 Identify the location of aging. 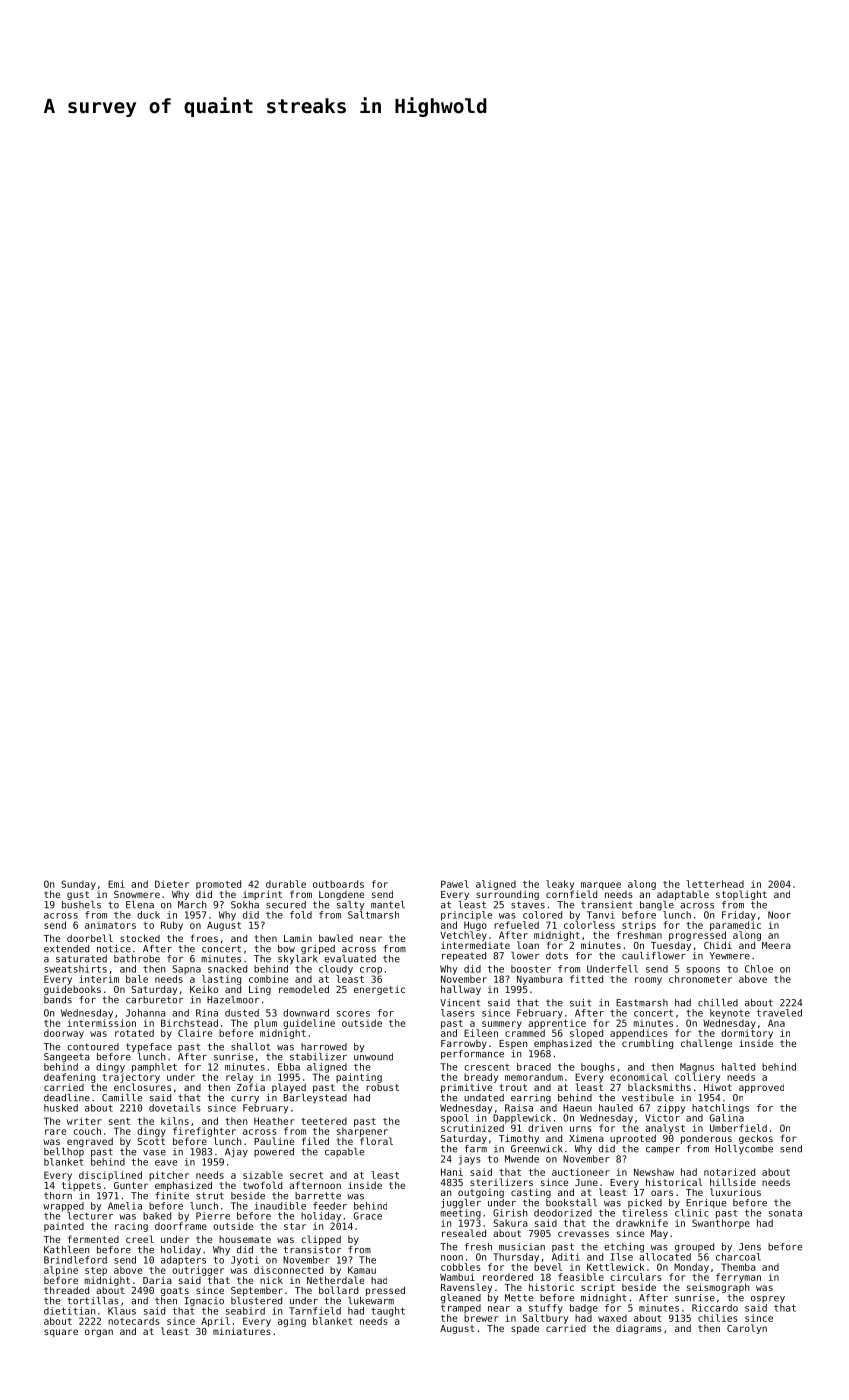
(292, 1322).
